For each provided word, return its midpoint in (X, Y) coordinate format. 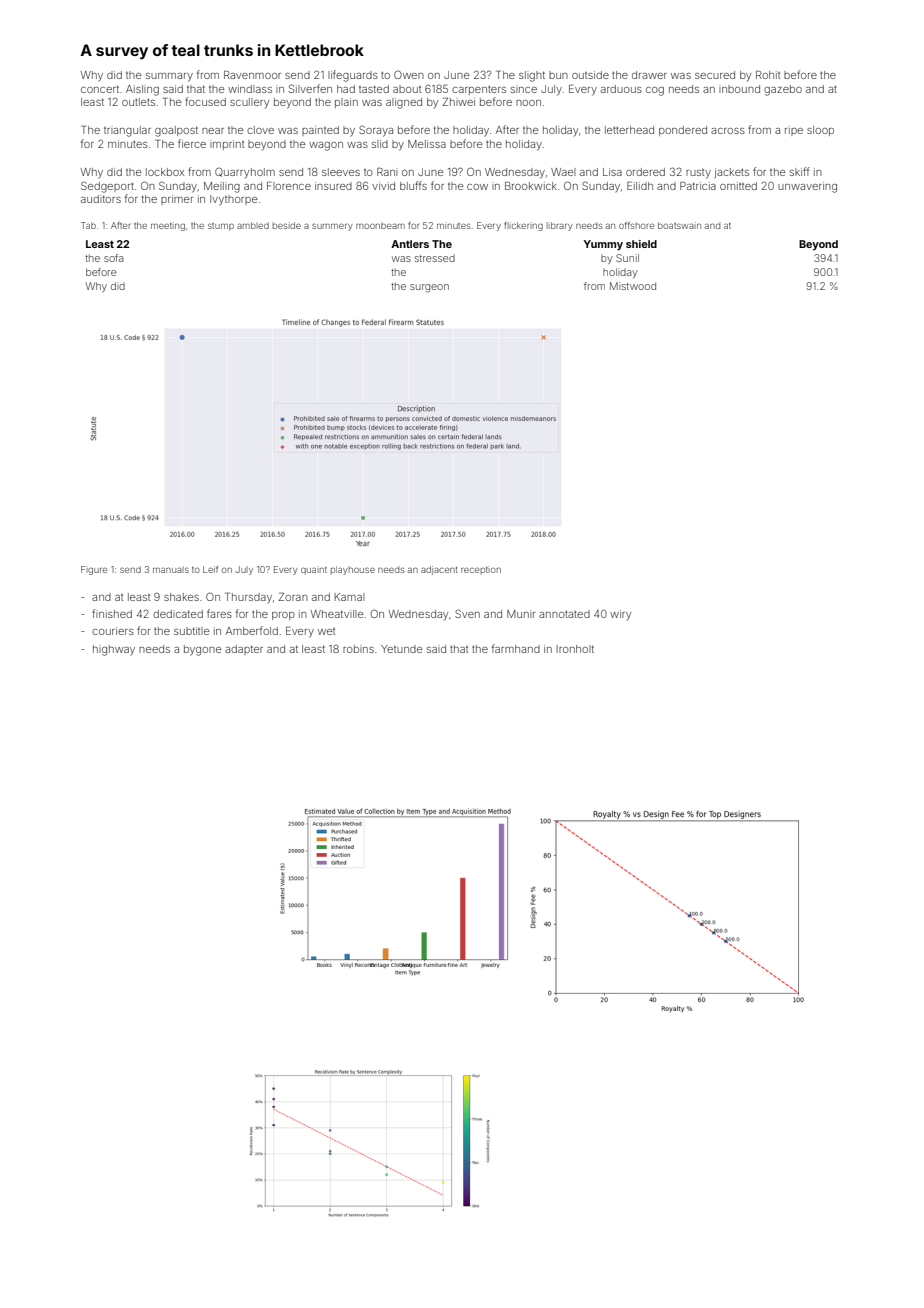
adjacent (439, 570)
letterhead (629, 130)
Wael (563, 172)
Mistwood (633, 286)
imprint (227, 145)
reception (481, 571)
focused (205, 101)
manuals (171, 569)
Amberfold (252, 630)
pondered (683, 131)
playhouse (353, 570)
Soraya (376, 131)
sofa (113, 258)
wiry (620, 615)
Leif (210, 569)
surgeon (429, 288)
